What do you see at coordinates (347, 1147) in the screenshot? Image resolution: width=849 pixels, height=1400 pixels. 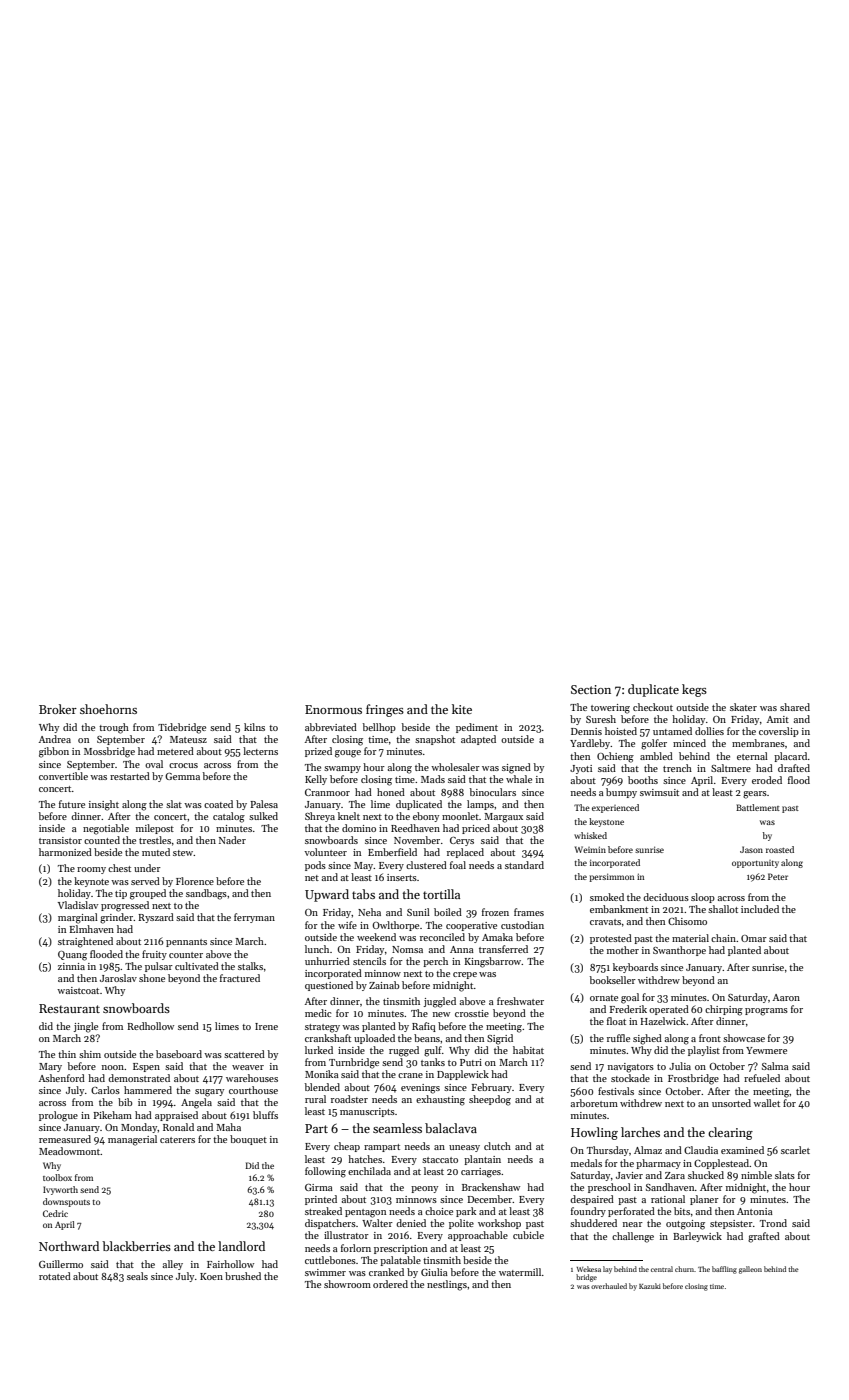 I see `cheap` at bounding box center [347, 1147].
